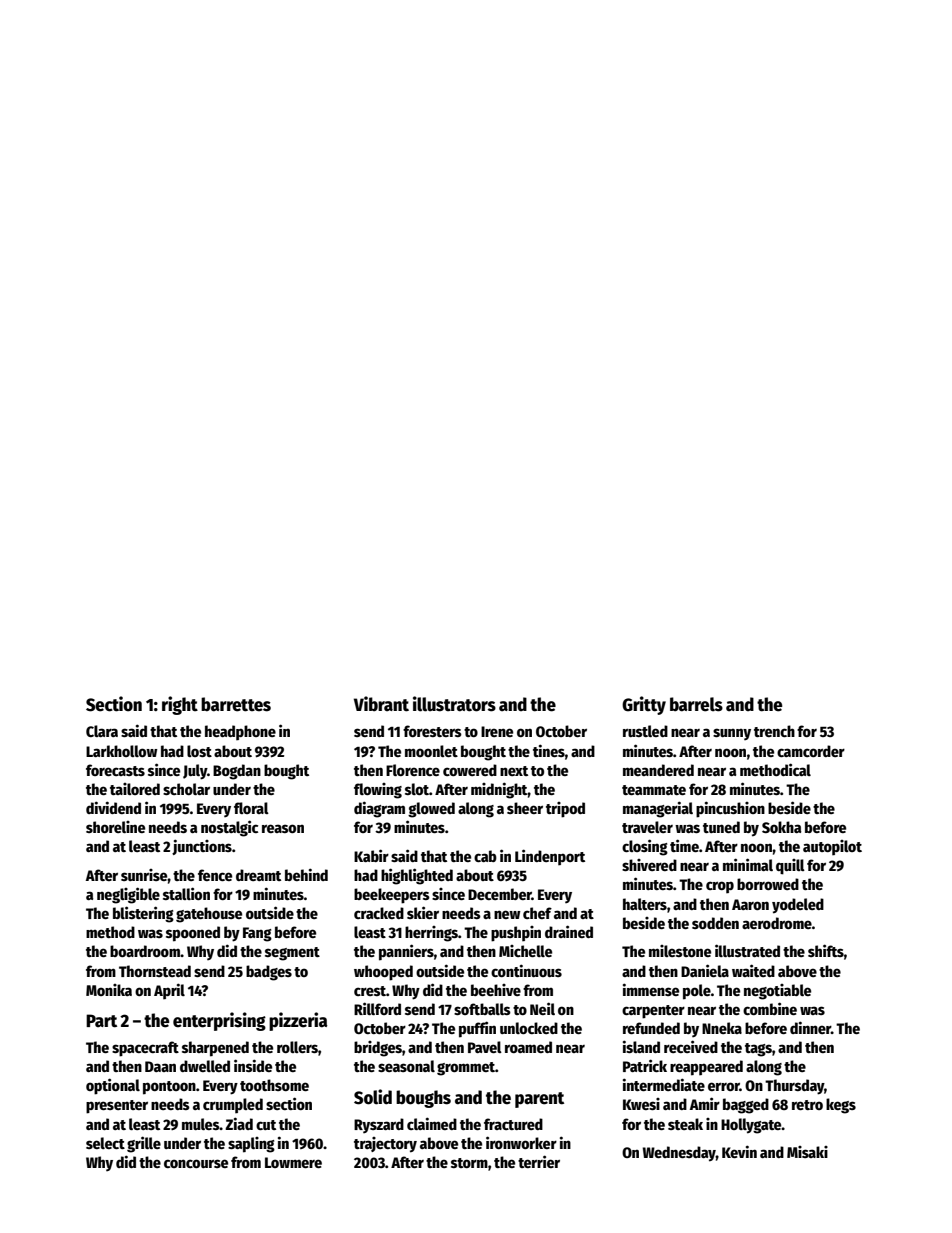 This image has width=952, height=1233. What do you see at coordinates (105, 1143) in the image?
I see `select` at bounding box center [105, 1143].
